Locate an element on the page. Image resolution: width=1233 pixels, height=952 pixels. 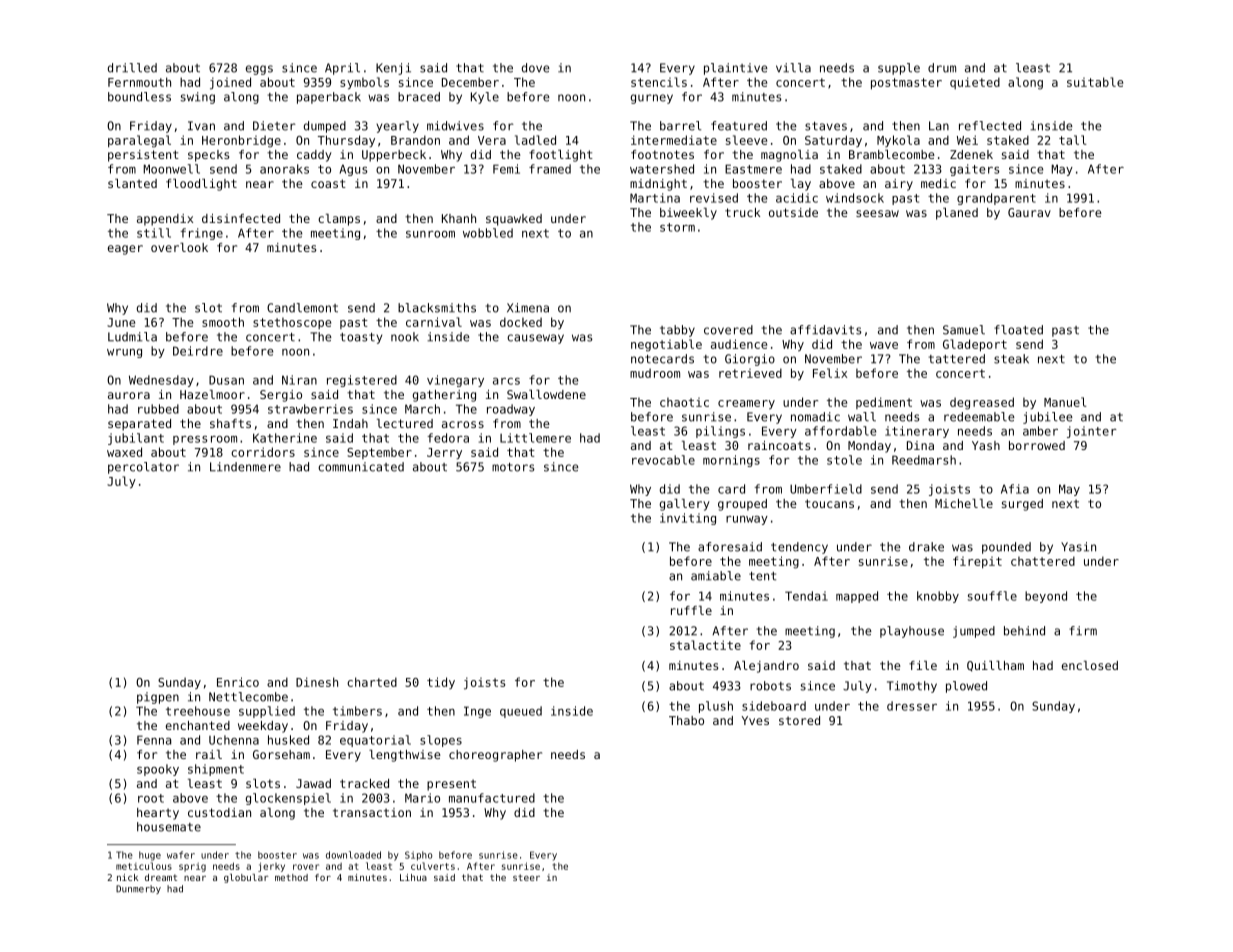
drilled is located at coordinates (132, 68).
